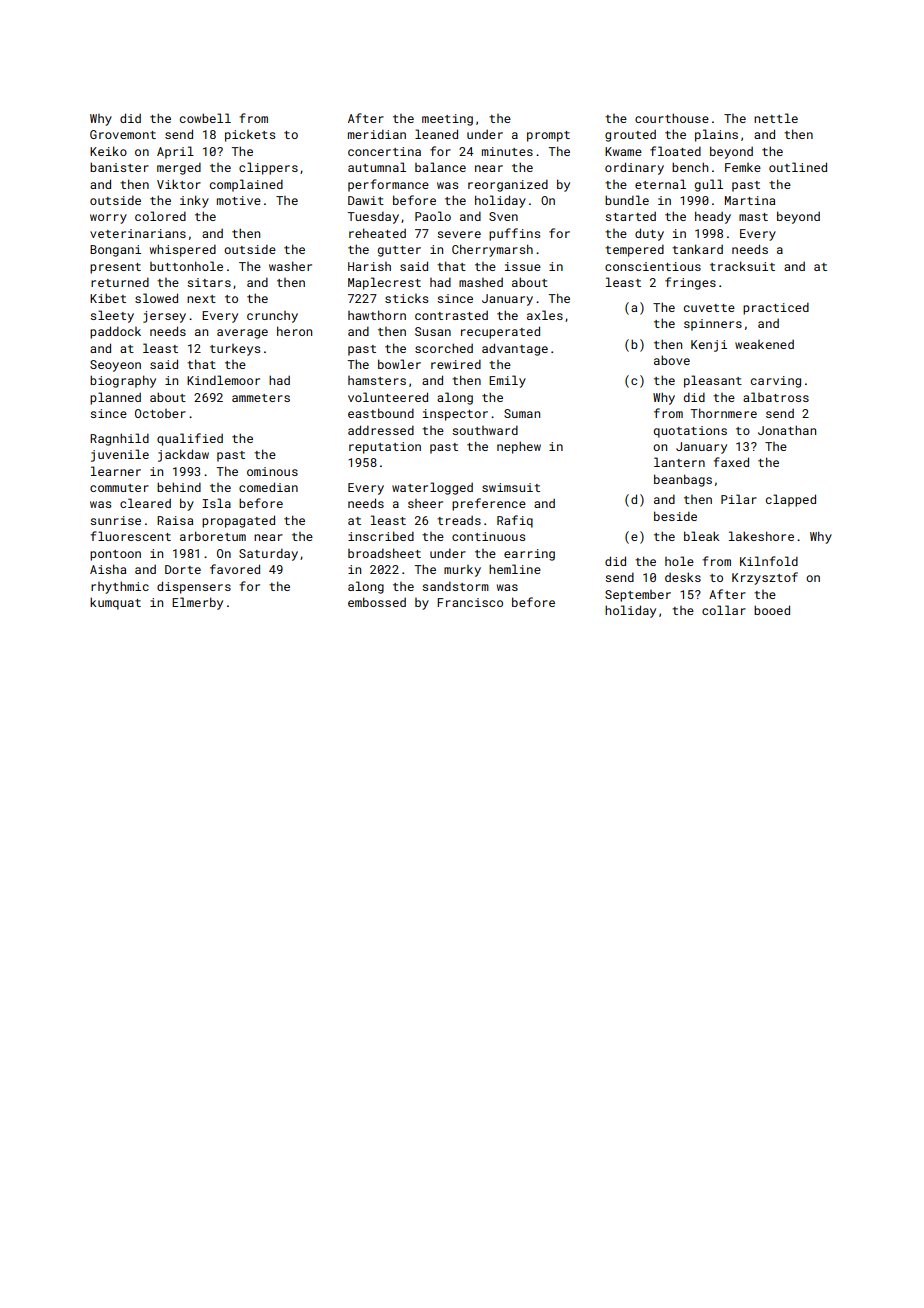 The image size is (924, 1308). What do you see at coordinates (381, 413) in the screenshot?
I see `eastbound` at bounding box center [381, 413].
